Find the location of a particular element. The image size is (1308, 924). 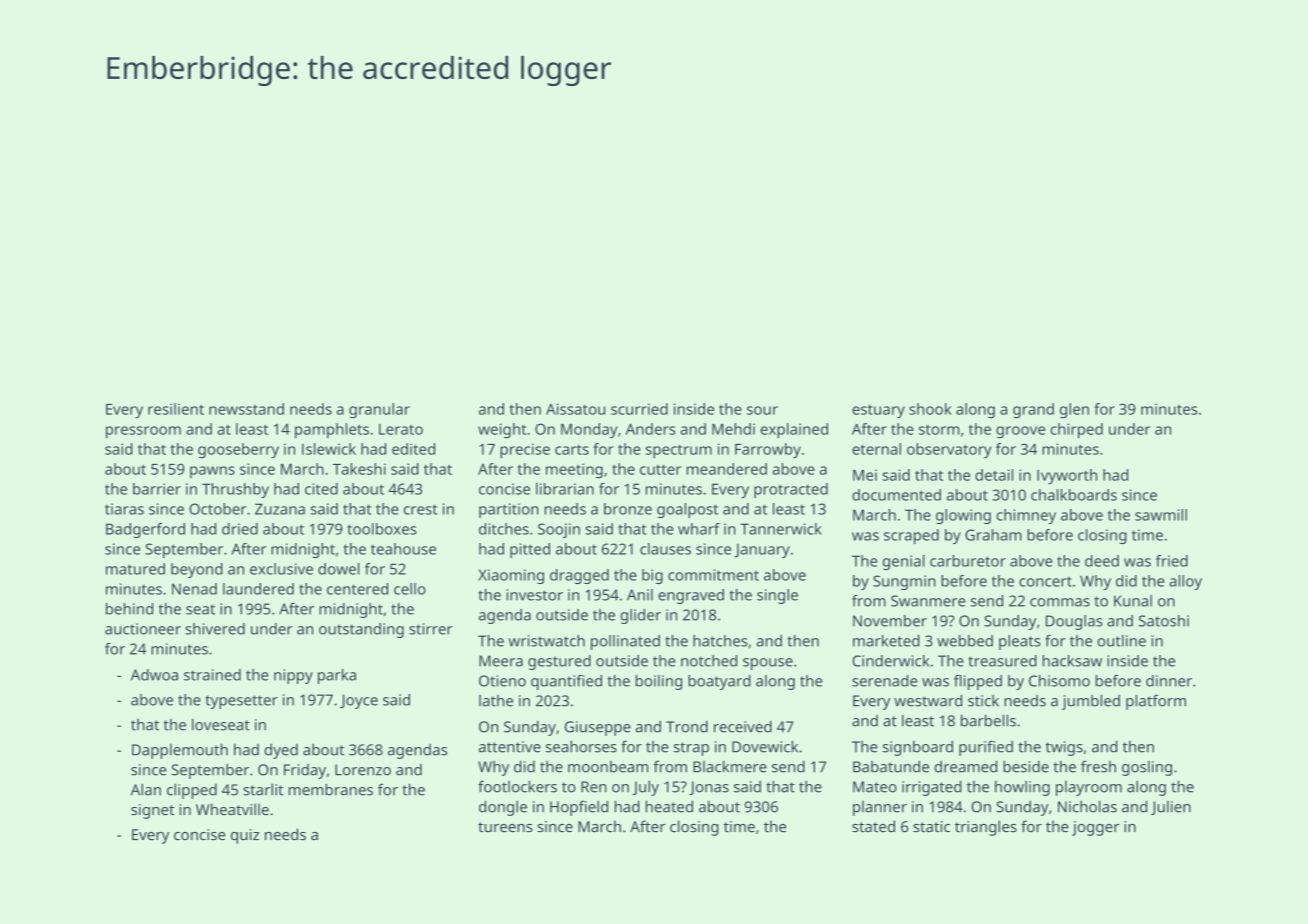

Dovewick is located at coordinates (765, 747).
